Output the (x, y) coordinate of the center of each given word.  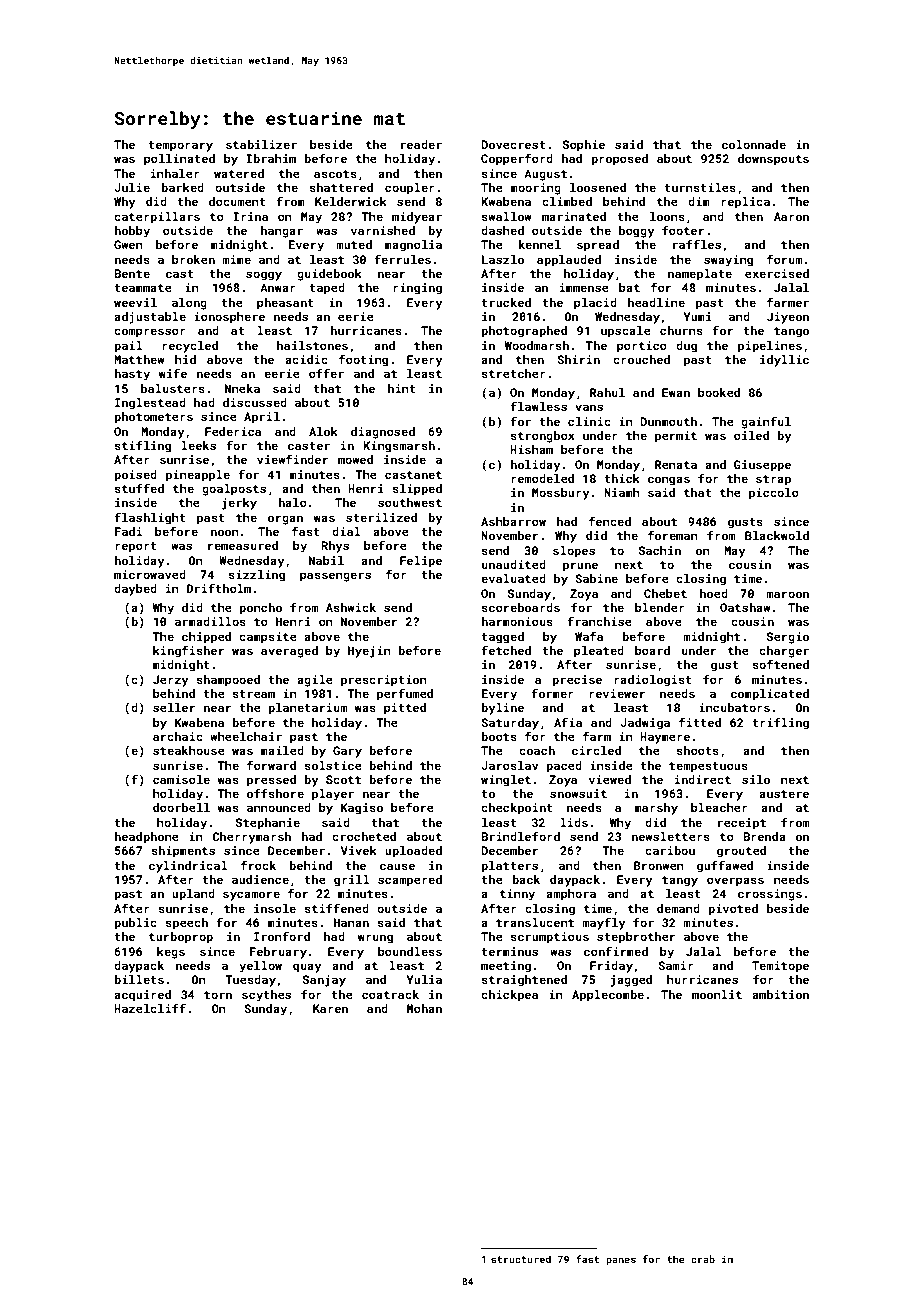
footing (363, 360)
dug (686, 347)
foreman (673, 535)
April (262, 418)
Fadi (128, 531)
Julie (132, 187)
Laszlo (503, 259)
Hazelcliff (150, 1008)
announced (279, 807)
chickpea (509, 996)
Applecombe (608, 996)
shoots (697, 750)
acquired (142, 996)
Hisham (531, 449)
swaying (728, 261)
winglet (506, 781)
